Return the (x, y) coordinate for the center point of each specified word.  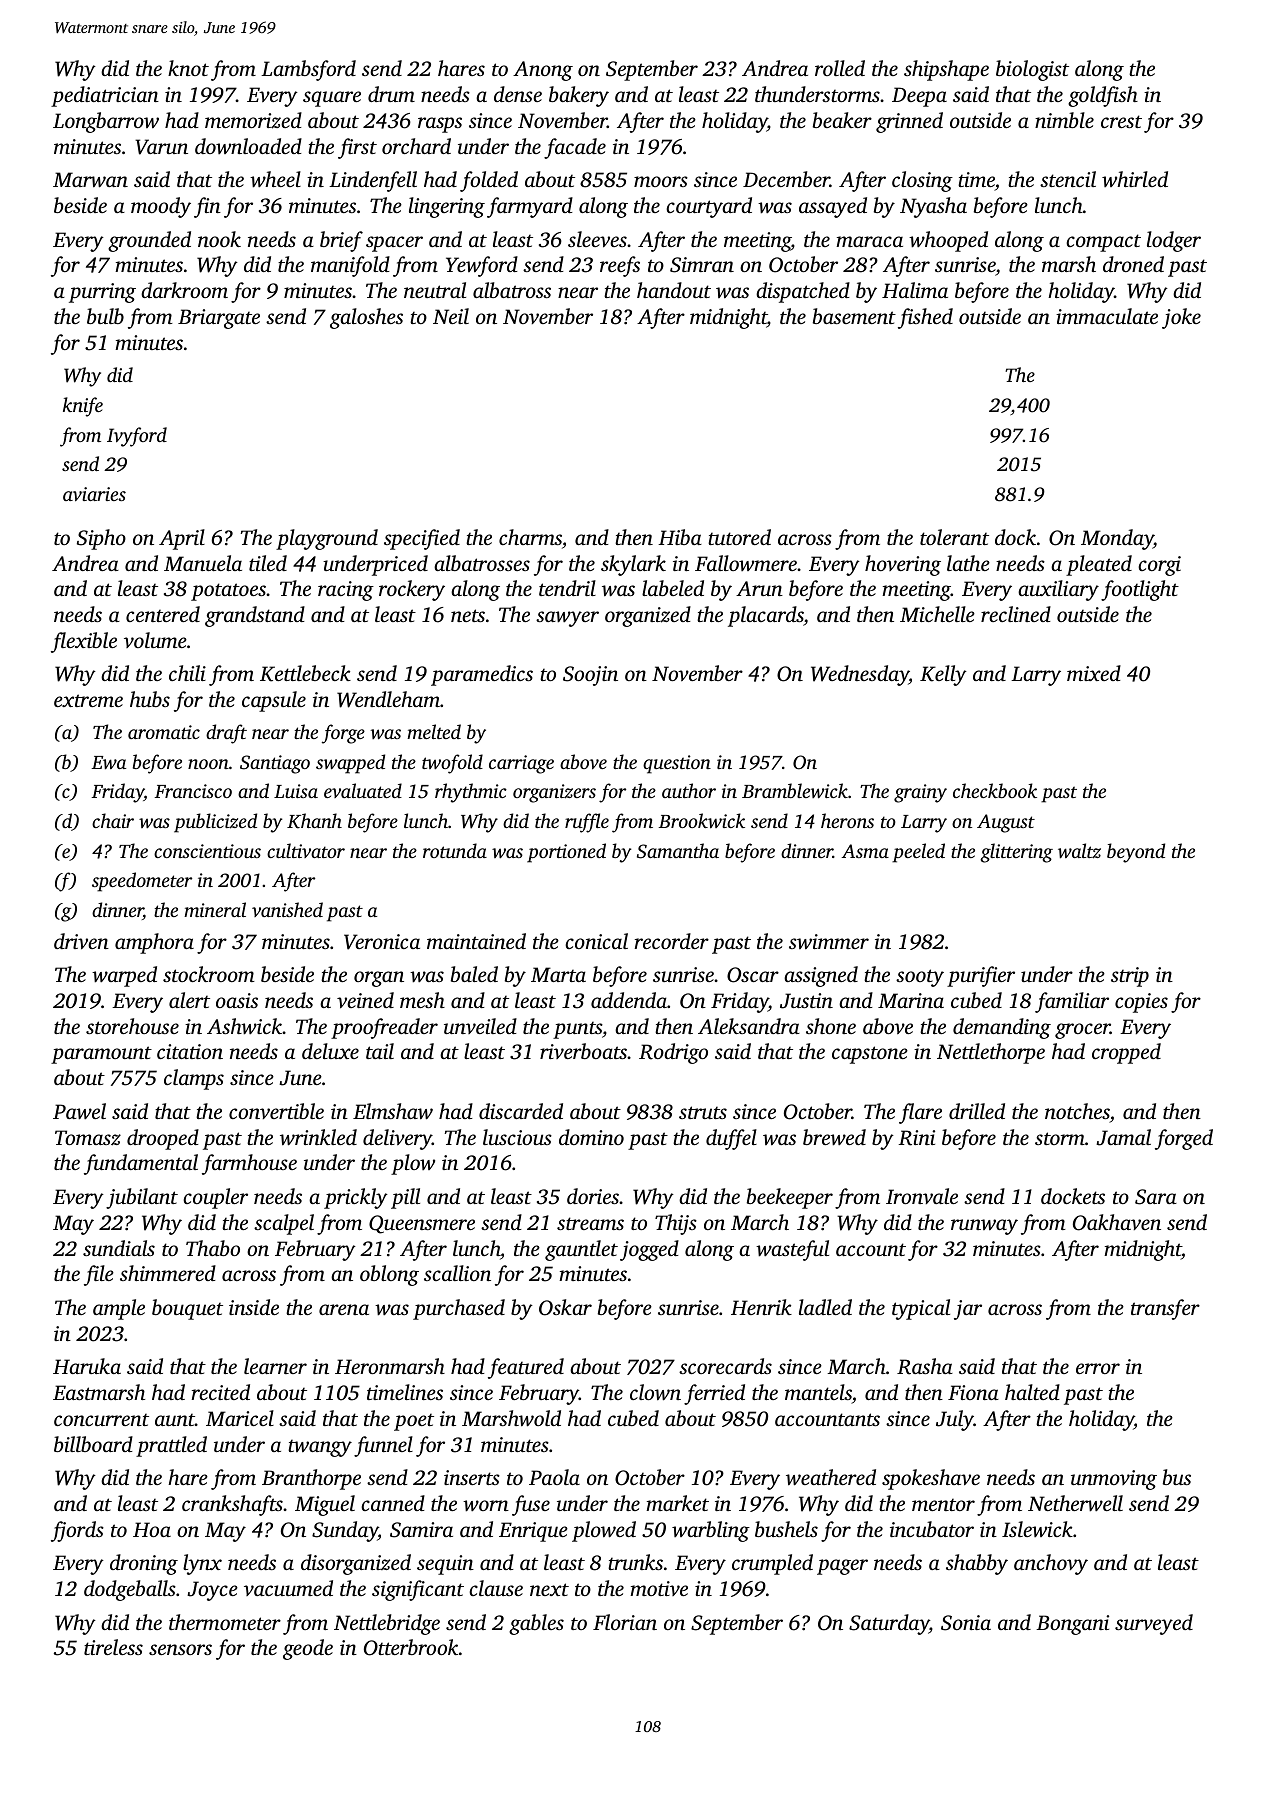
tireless (113, 1647)
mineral (215, 909)
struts (703, 1112)
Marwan (90, 180)
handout (674, 290)
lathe (968, 563)
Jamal (1123, 1137)
